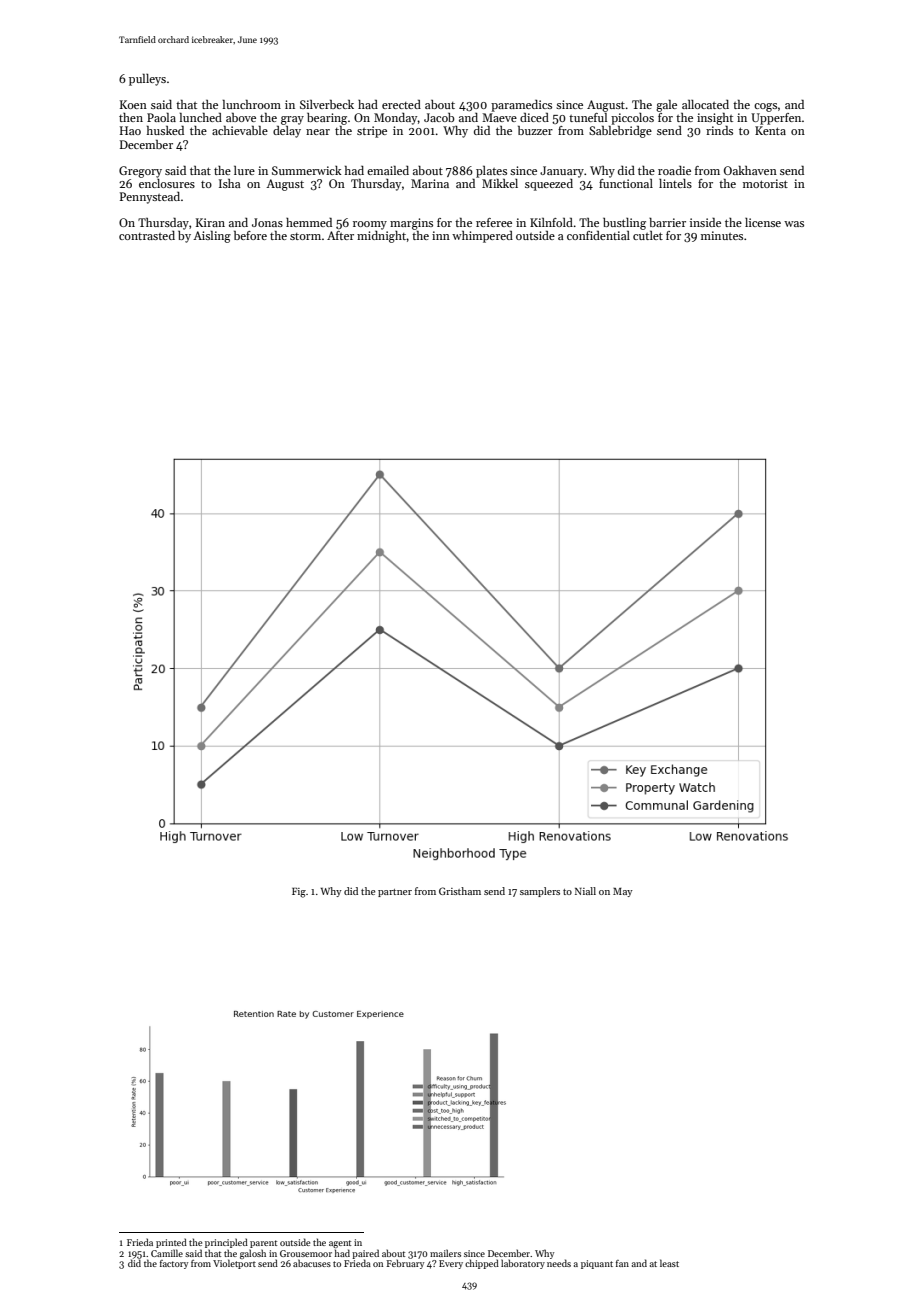 The width and height of the image is (924, 1308). I want to click on paired, so click(365, 1254).
